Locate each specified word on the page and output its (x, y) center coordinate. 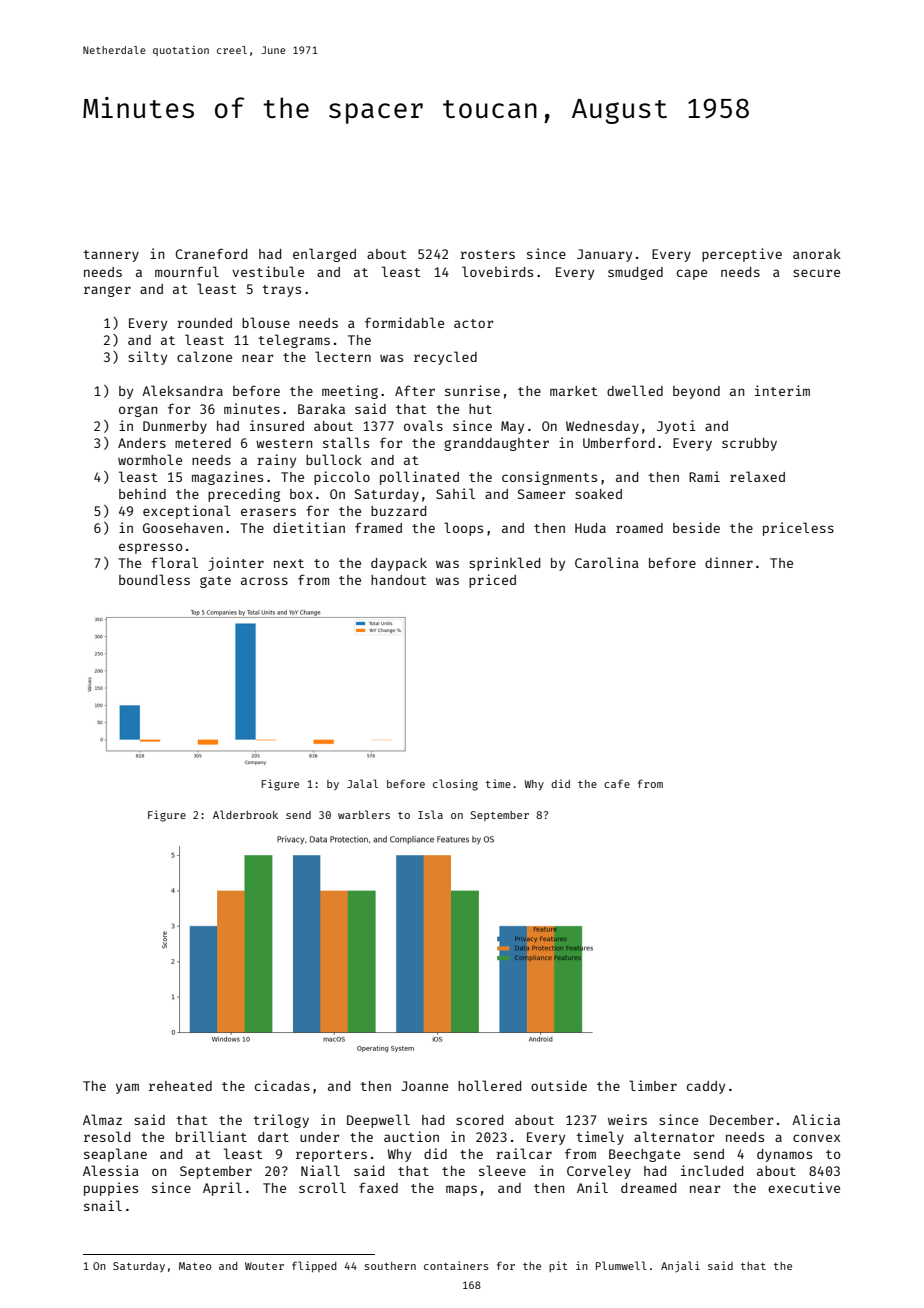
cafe (617, 783)
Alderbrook (245, 814)
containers (456, 1265)
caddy (706, 1087)
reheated (180, 1086)
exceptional (187, 512)
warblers (364, 814)
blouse (266, 322)
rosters (487, 254)
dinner (729, 562)
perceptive (742, 255)
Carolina (607, 562)
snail (103, 1205)
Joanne (424, 1086)
